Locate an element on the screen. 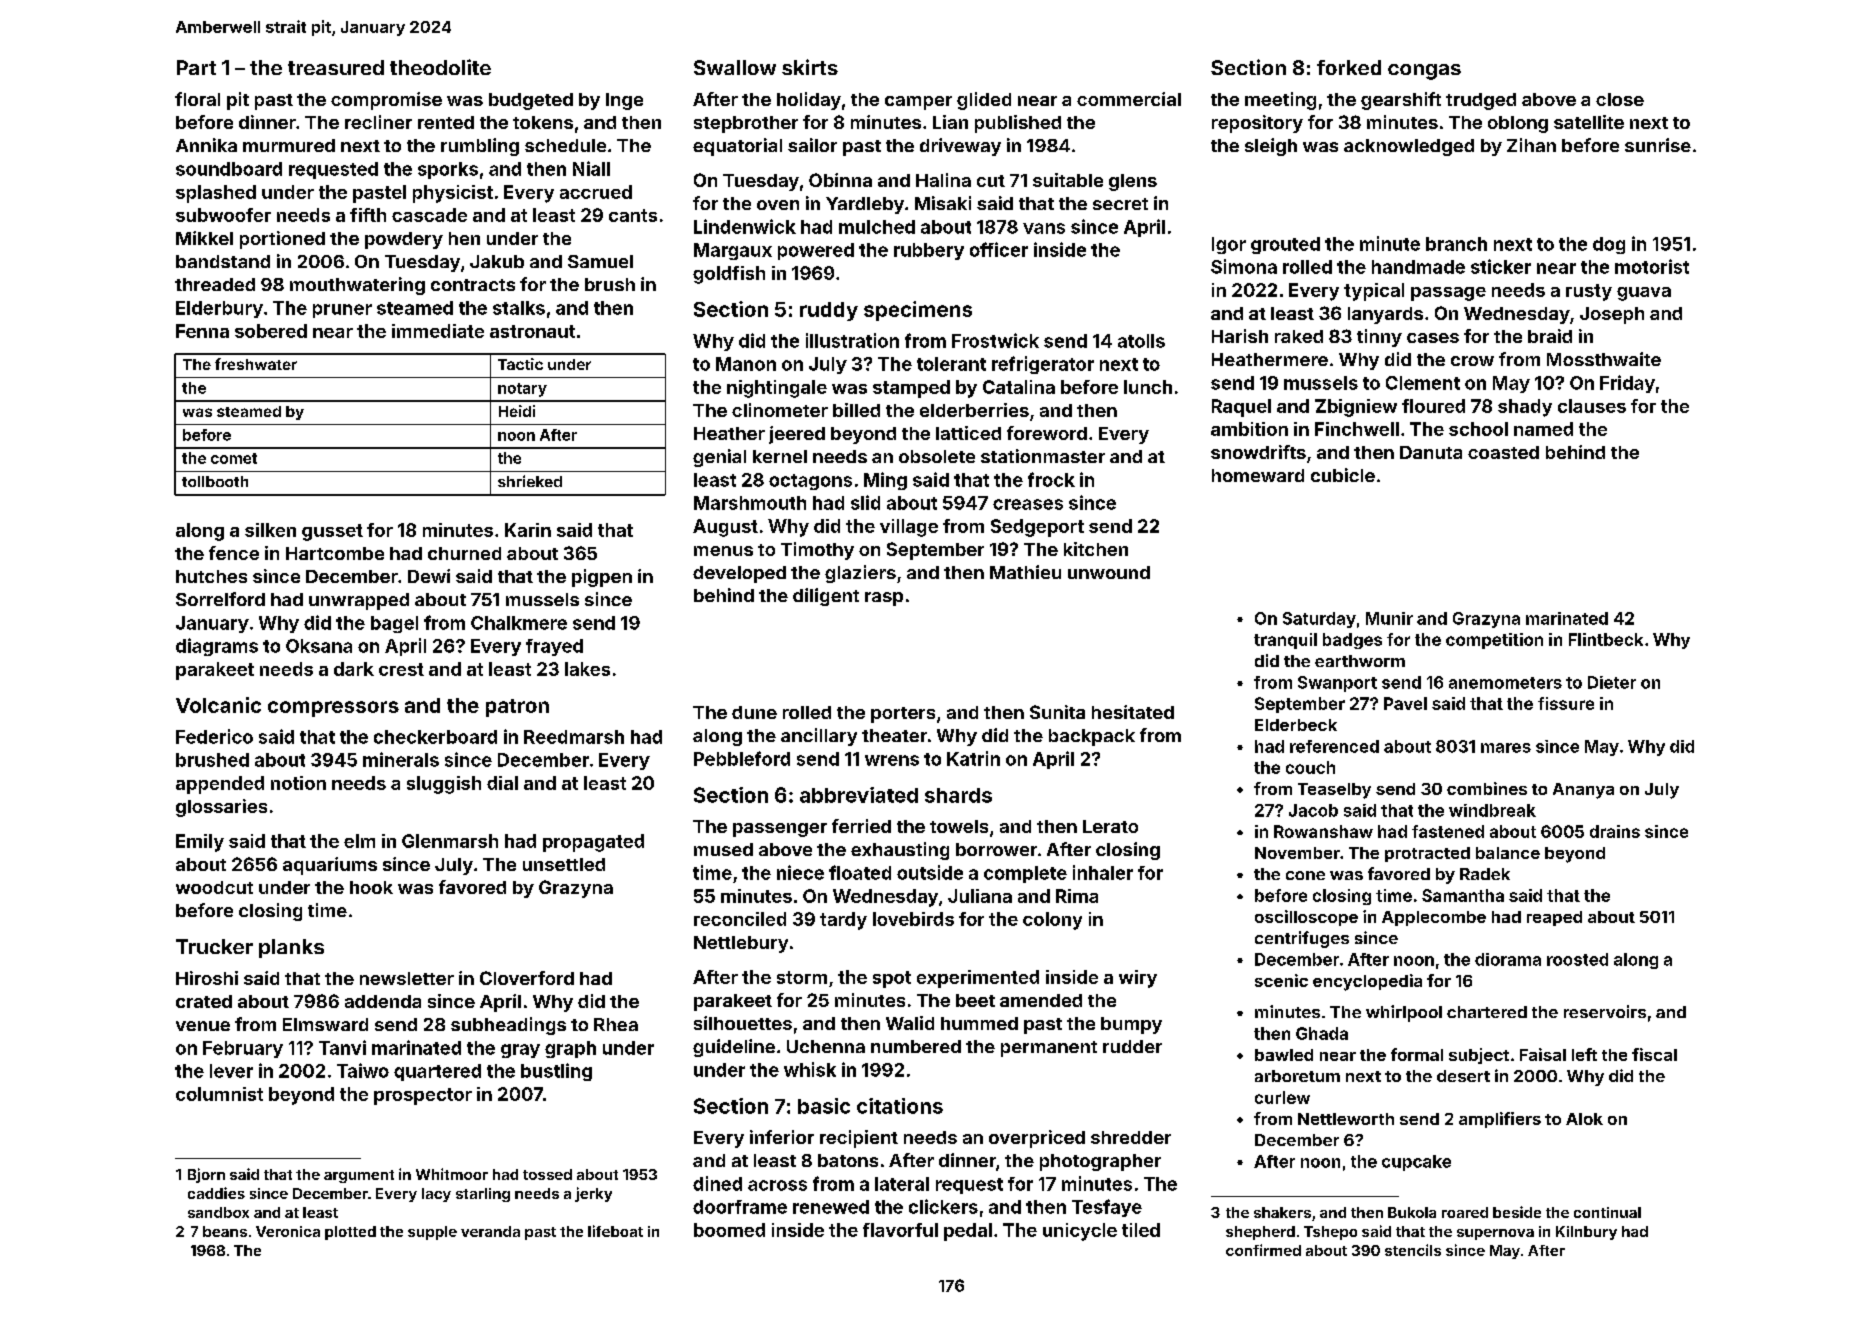 The image size is (1876, 1327). slid is located at coordinates (865, 502).
